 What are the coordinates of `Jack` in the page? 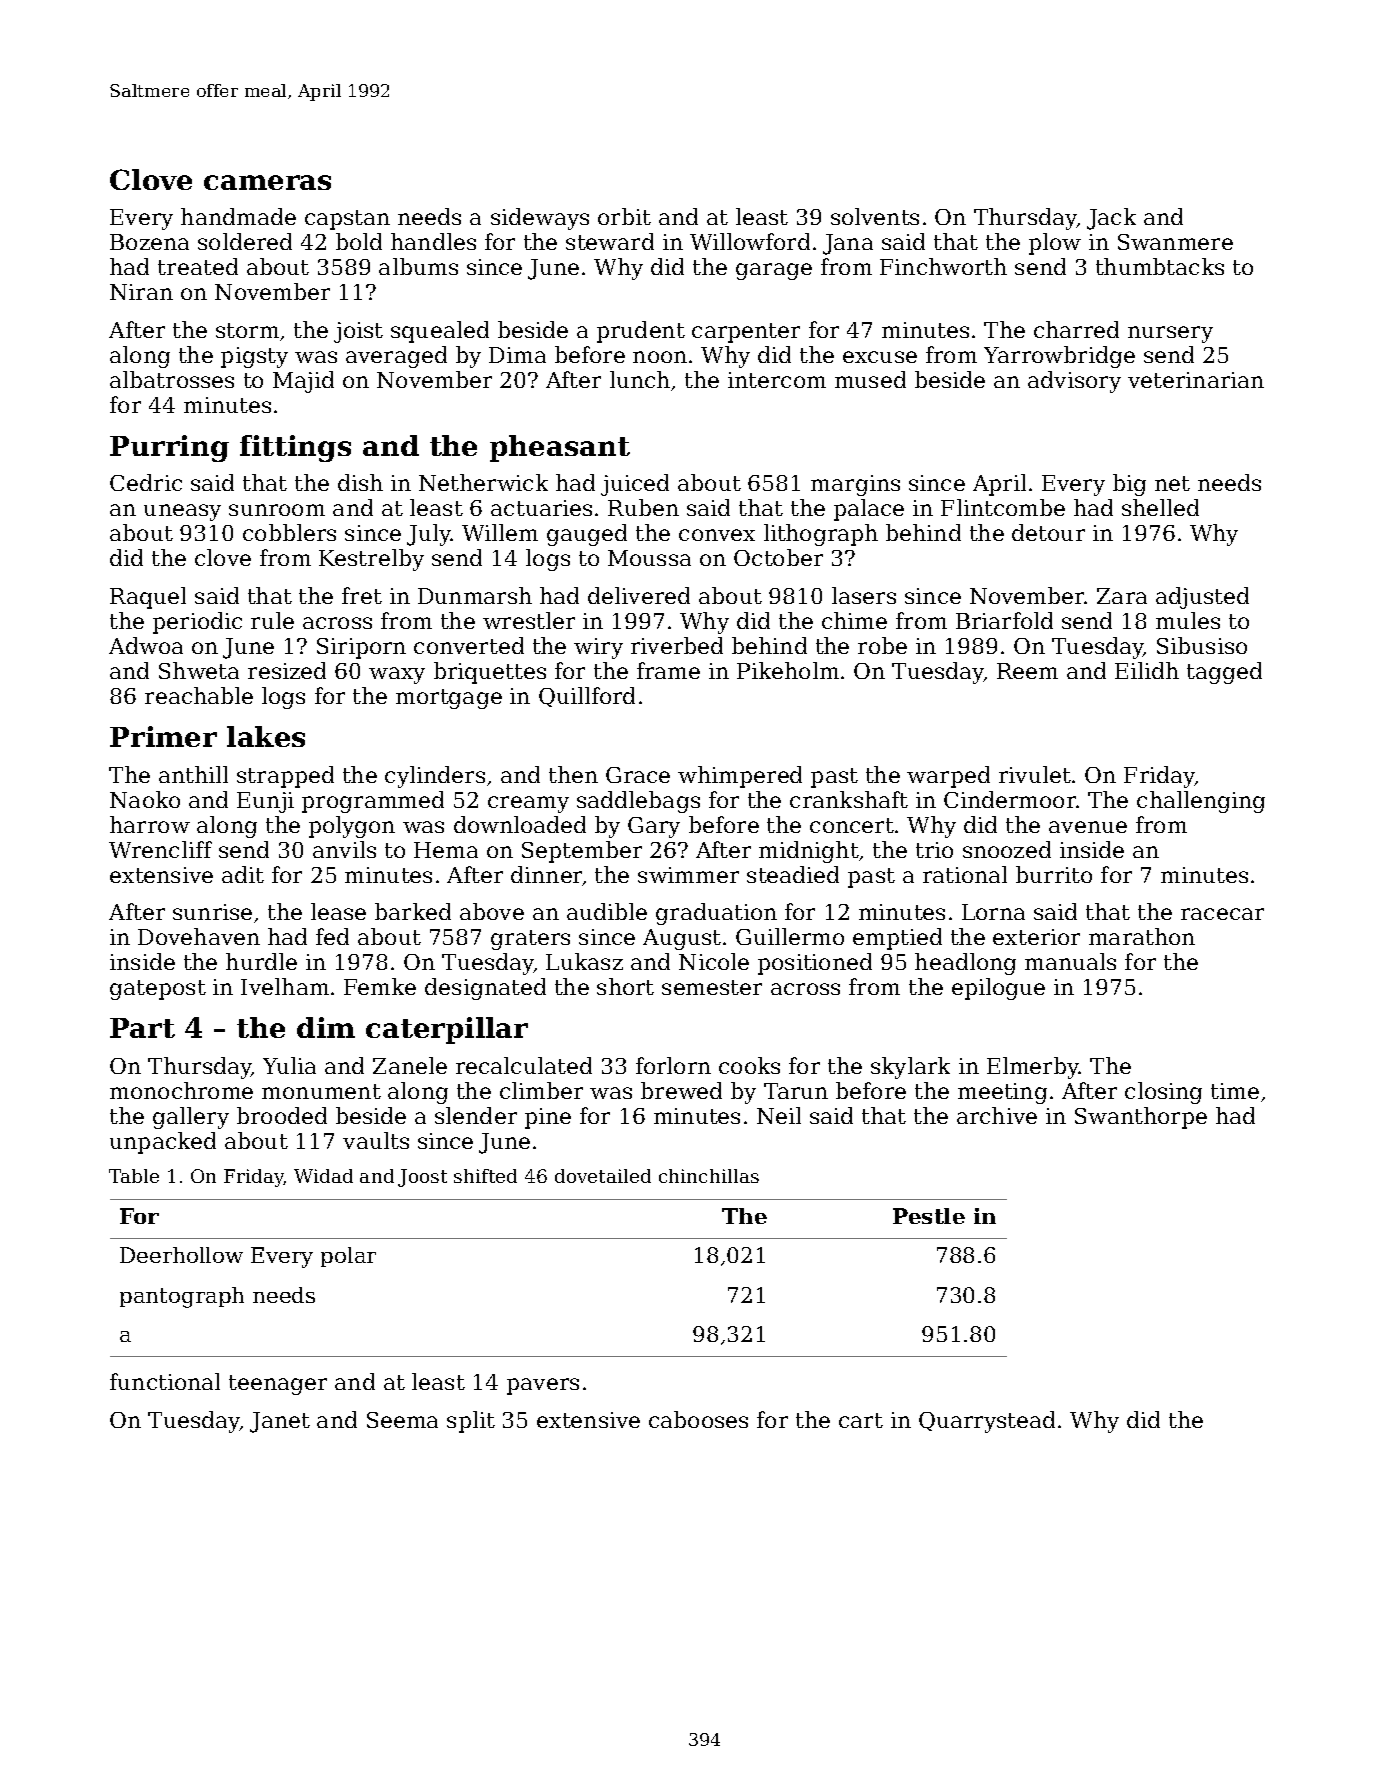 It's located at (1111, 219).
